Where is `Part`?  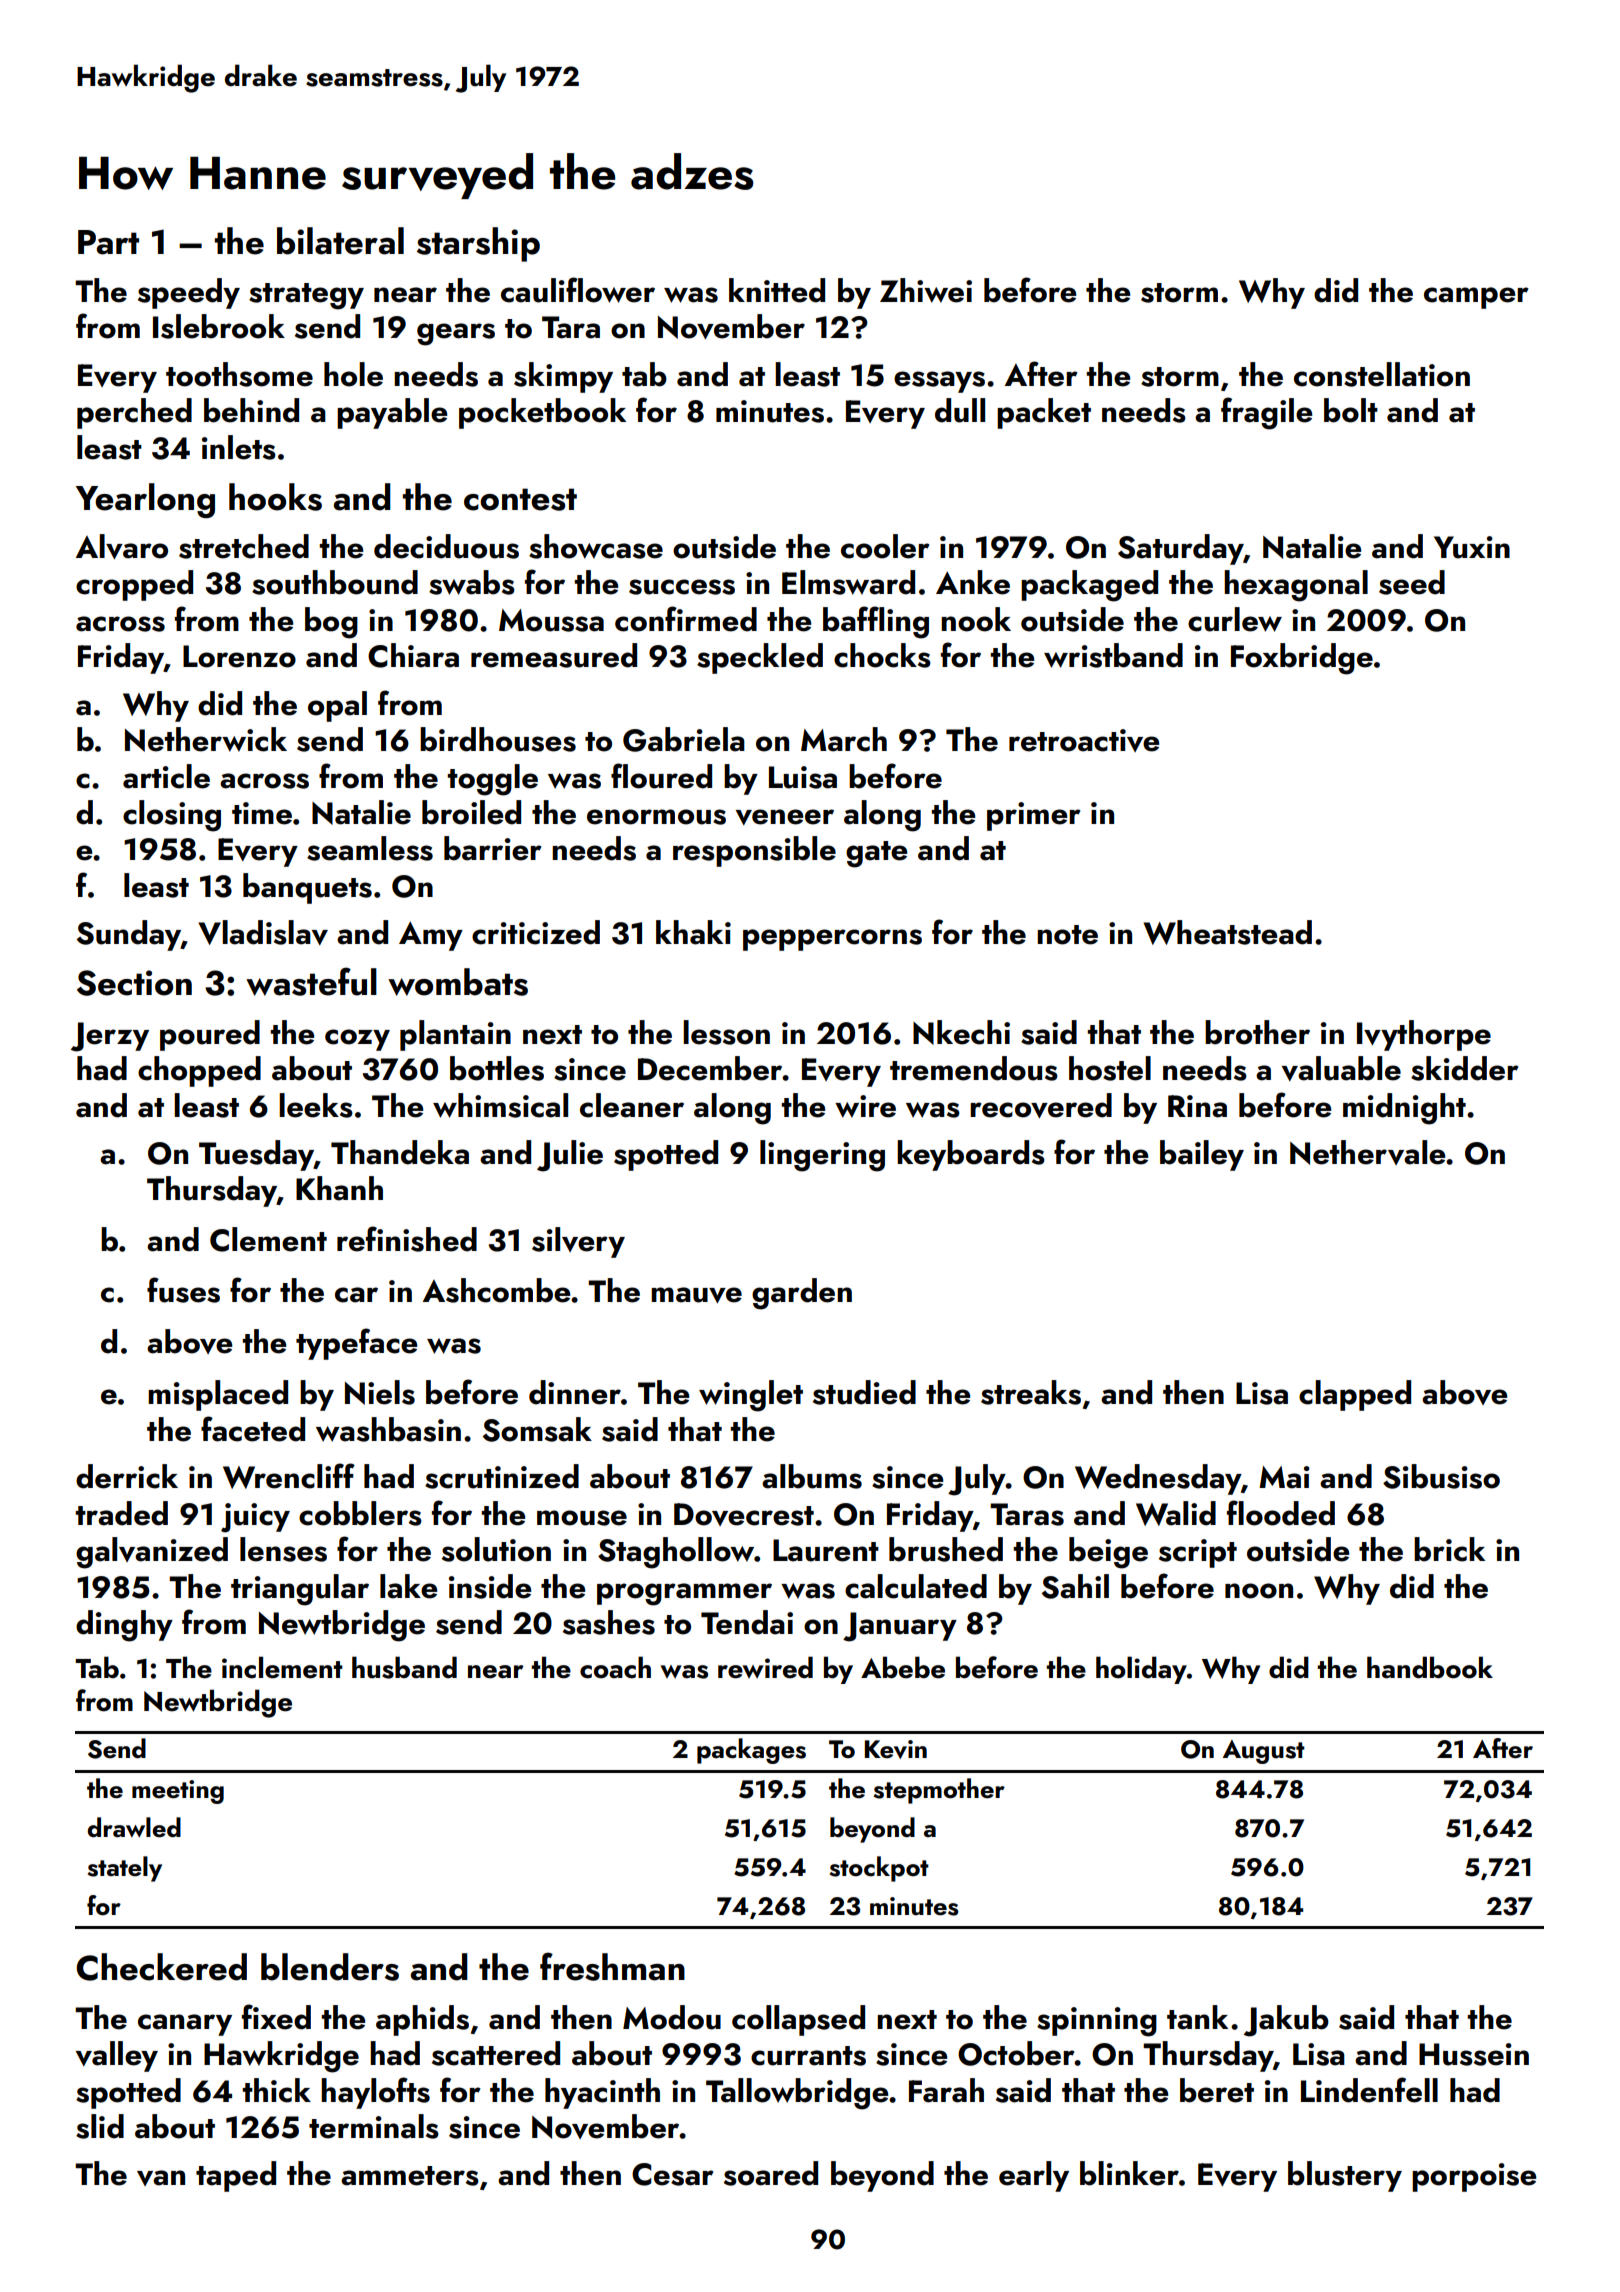 Part is located at coordinates (108, 242).
